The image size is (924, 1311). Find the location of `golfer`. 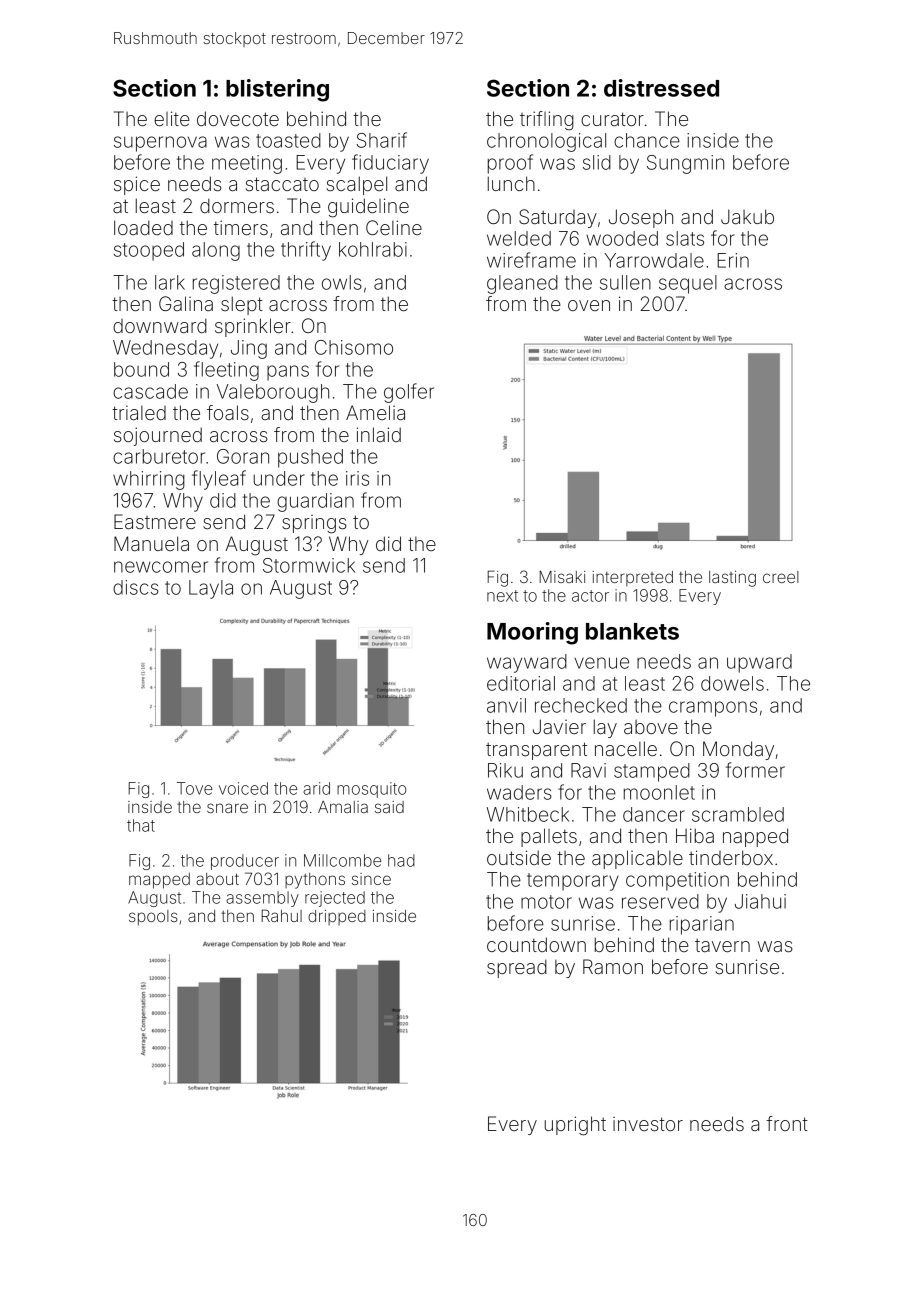

golfer is located at coordinates (409, 393).
